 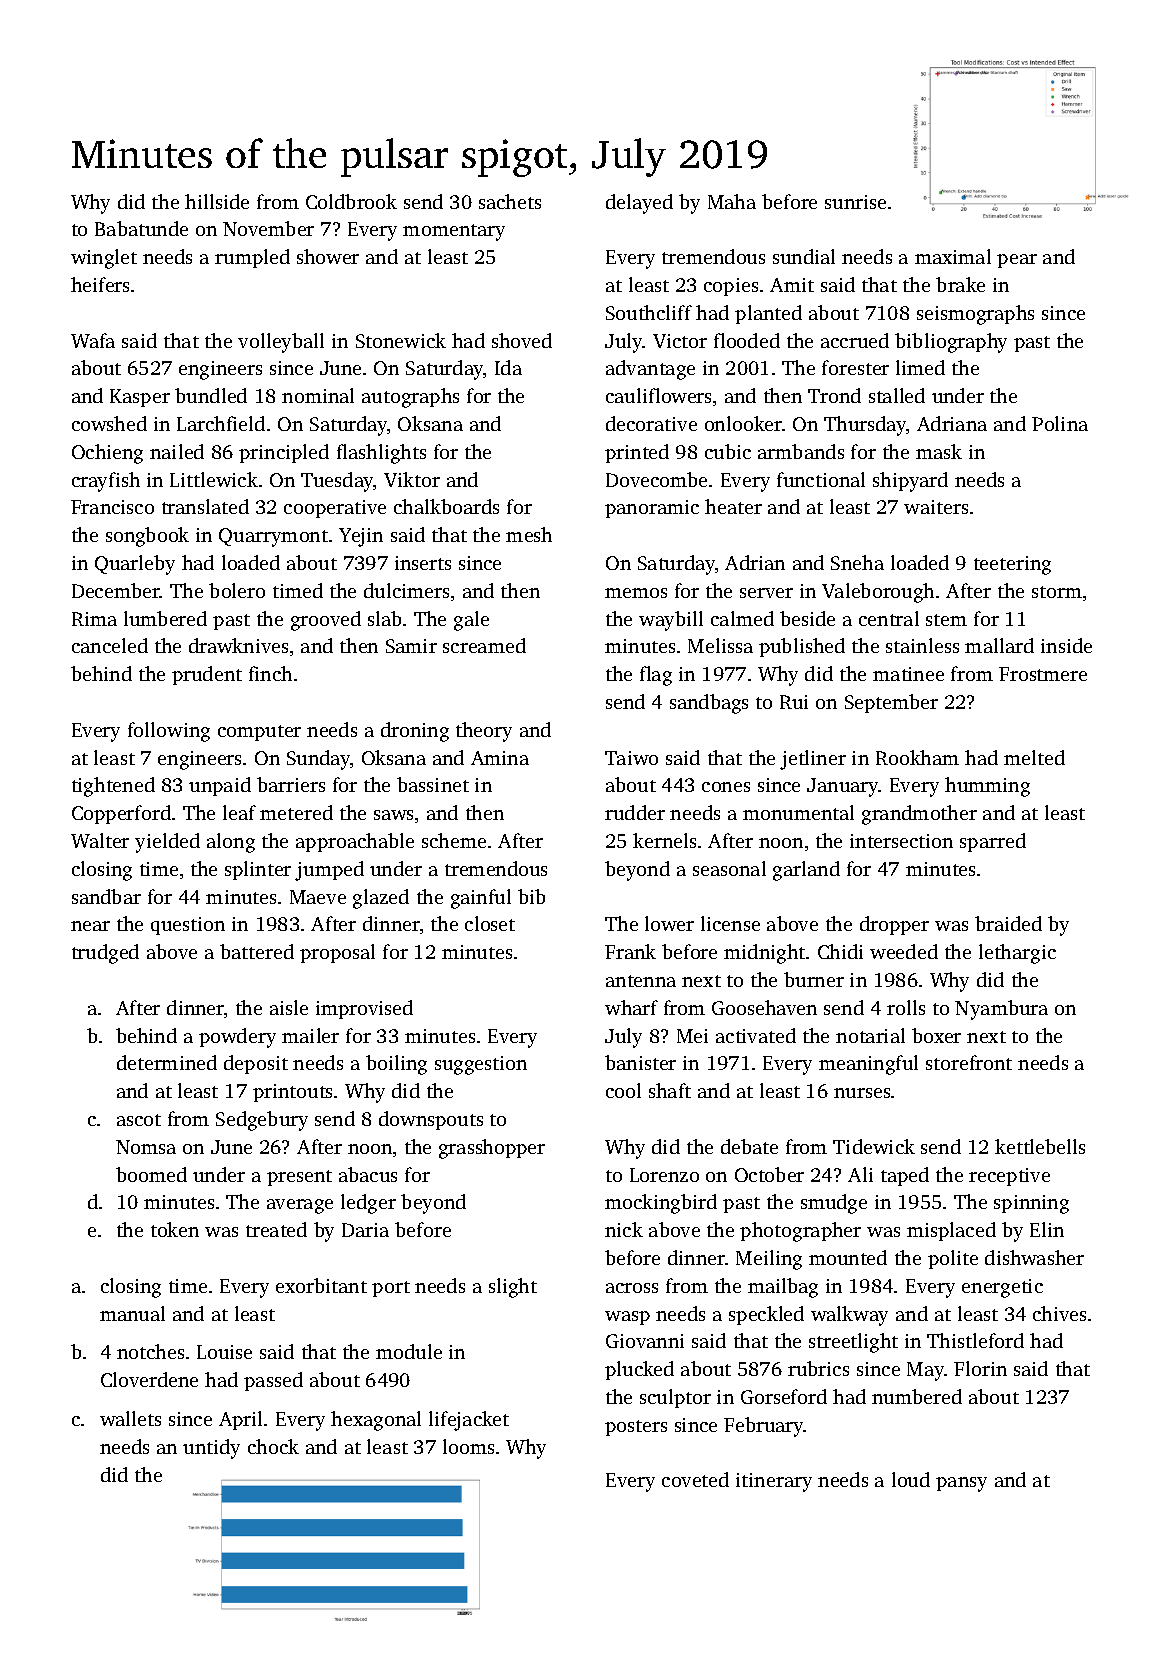 What do you see at coordinates (730, 923) in the document?
I see `license` at bounding box center [730, 923].
